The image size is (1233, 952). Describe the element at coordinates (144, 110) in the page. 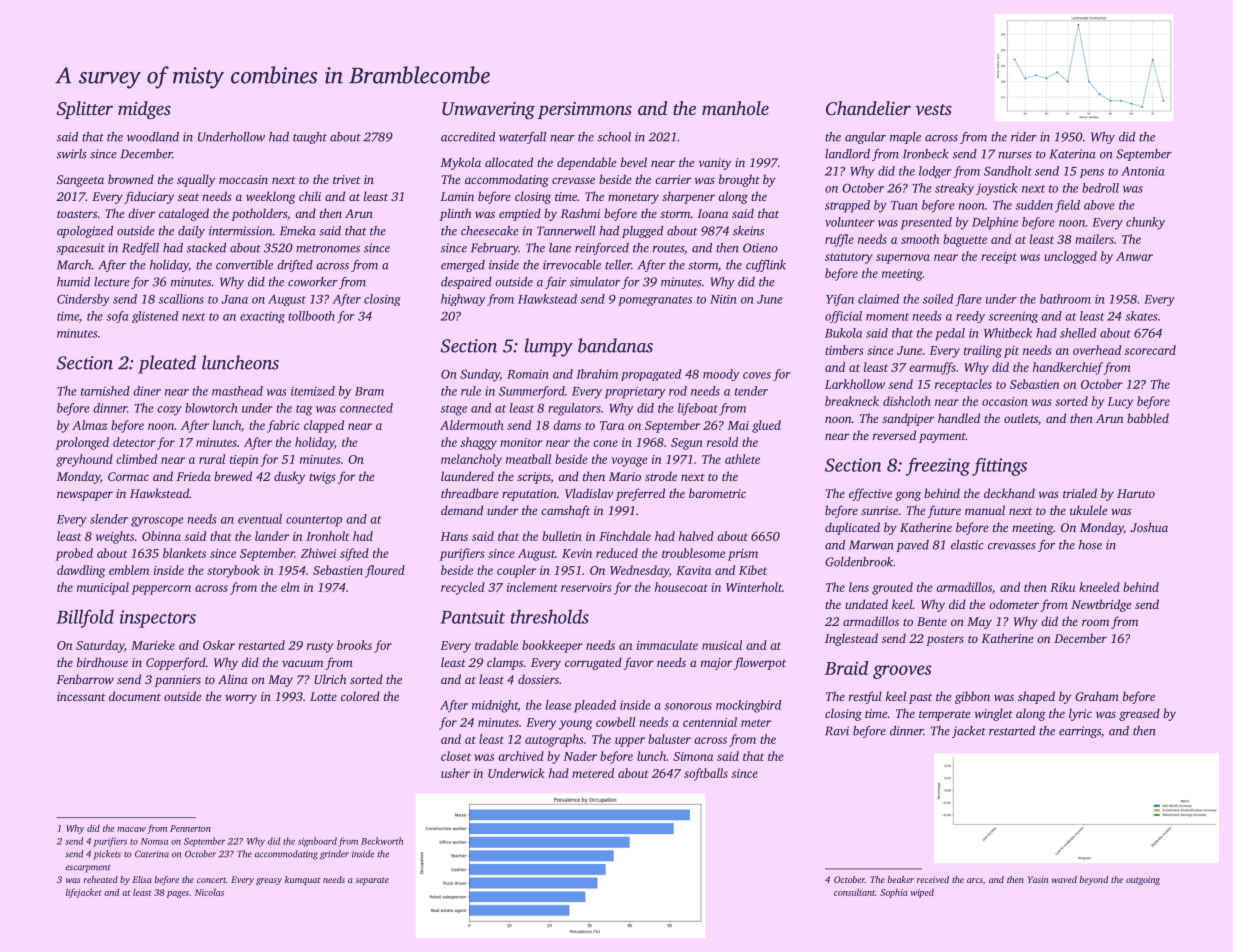

I see `midges` at that location.
